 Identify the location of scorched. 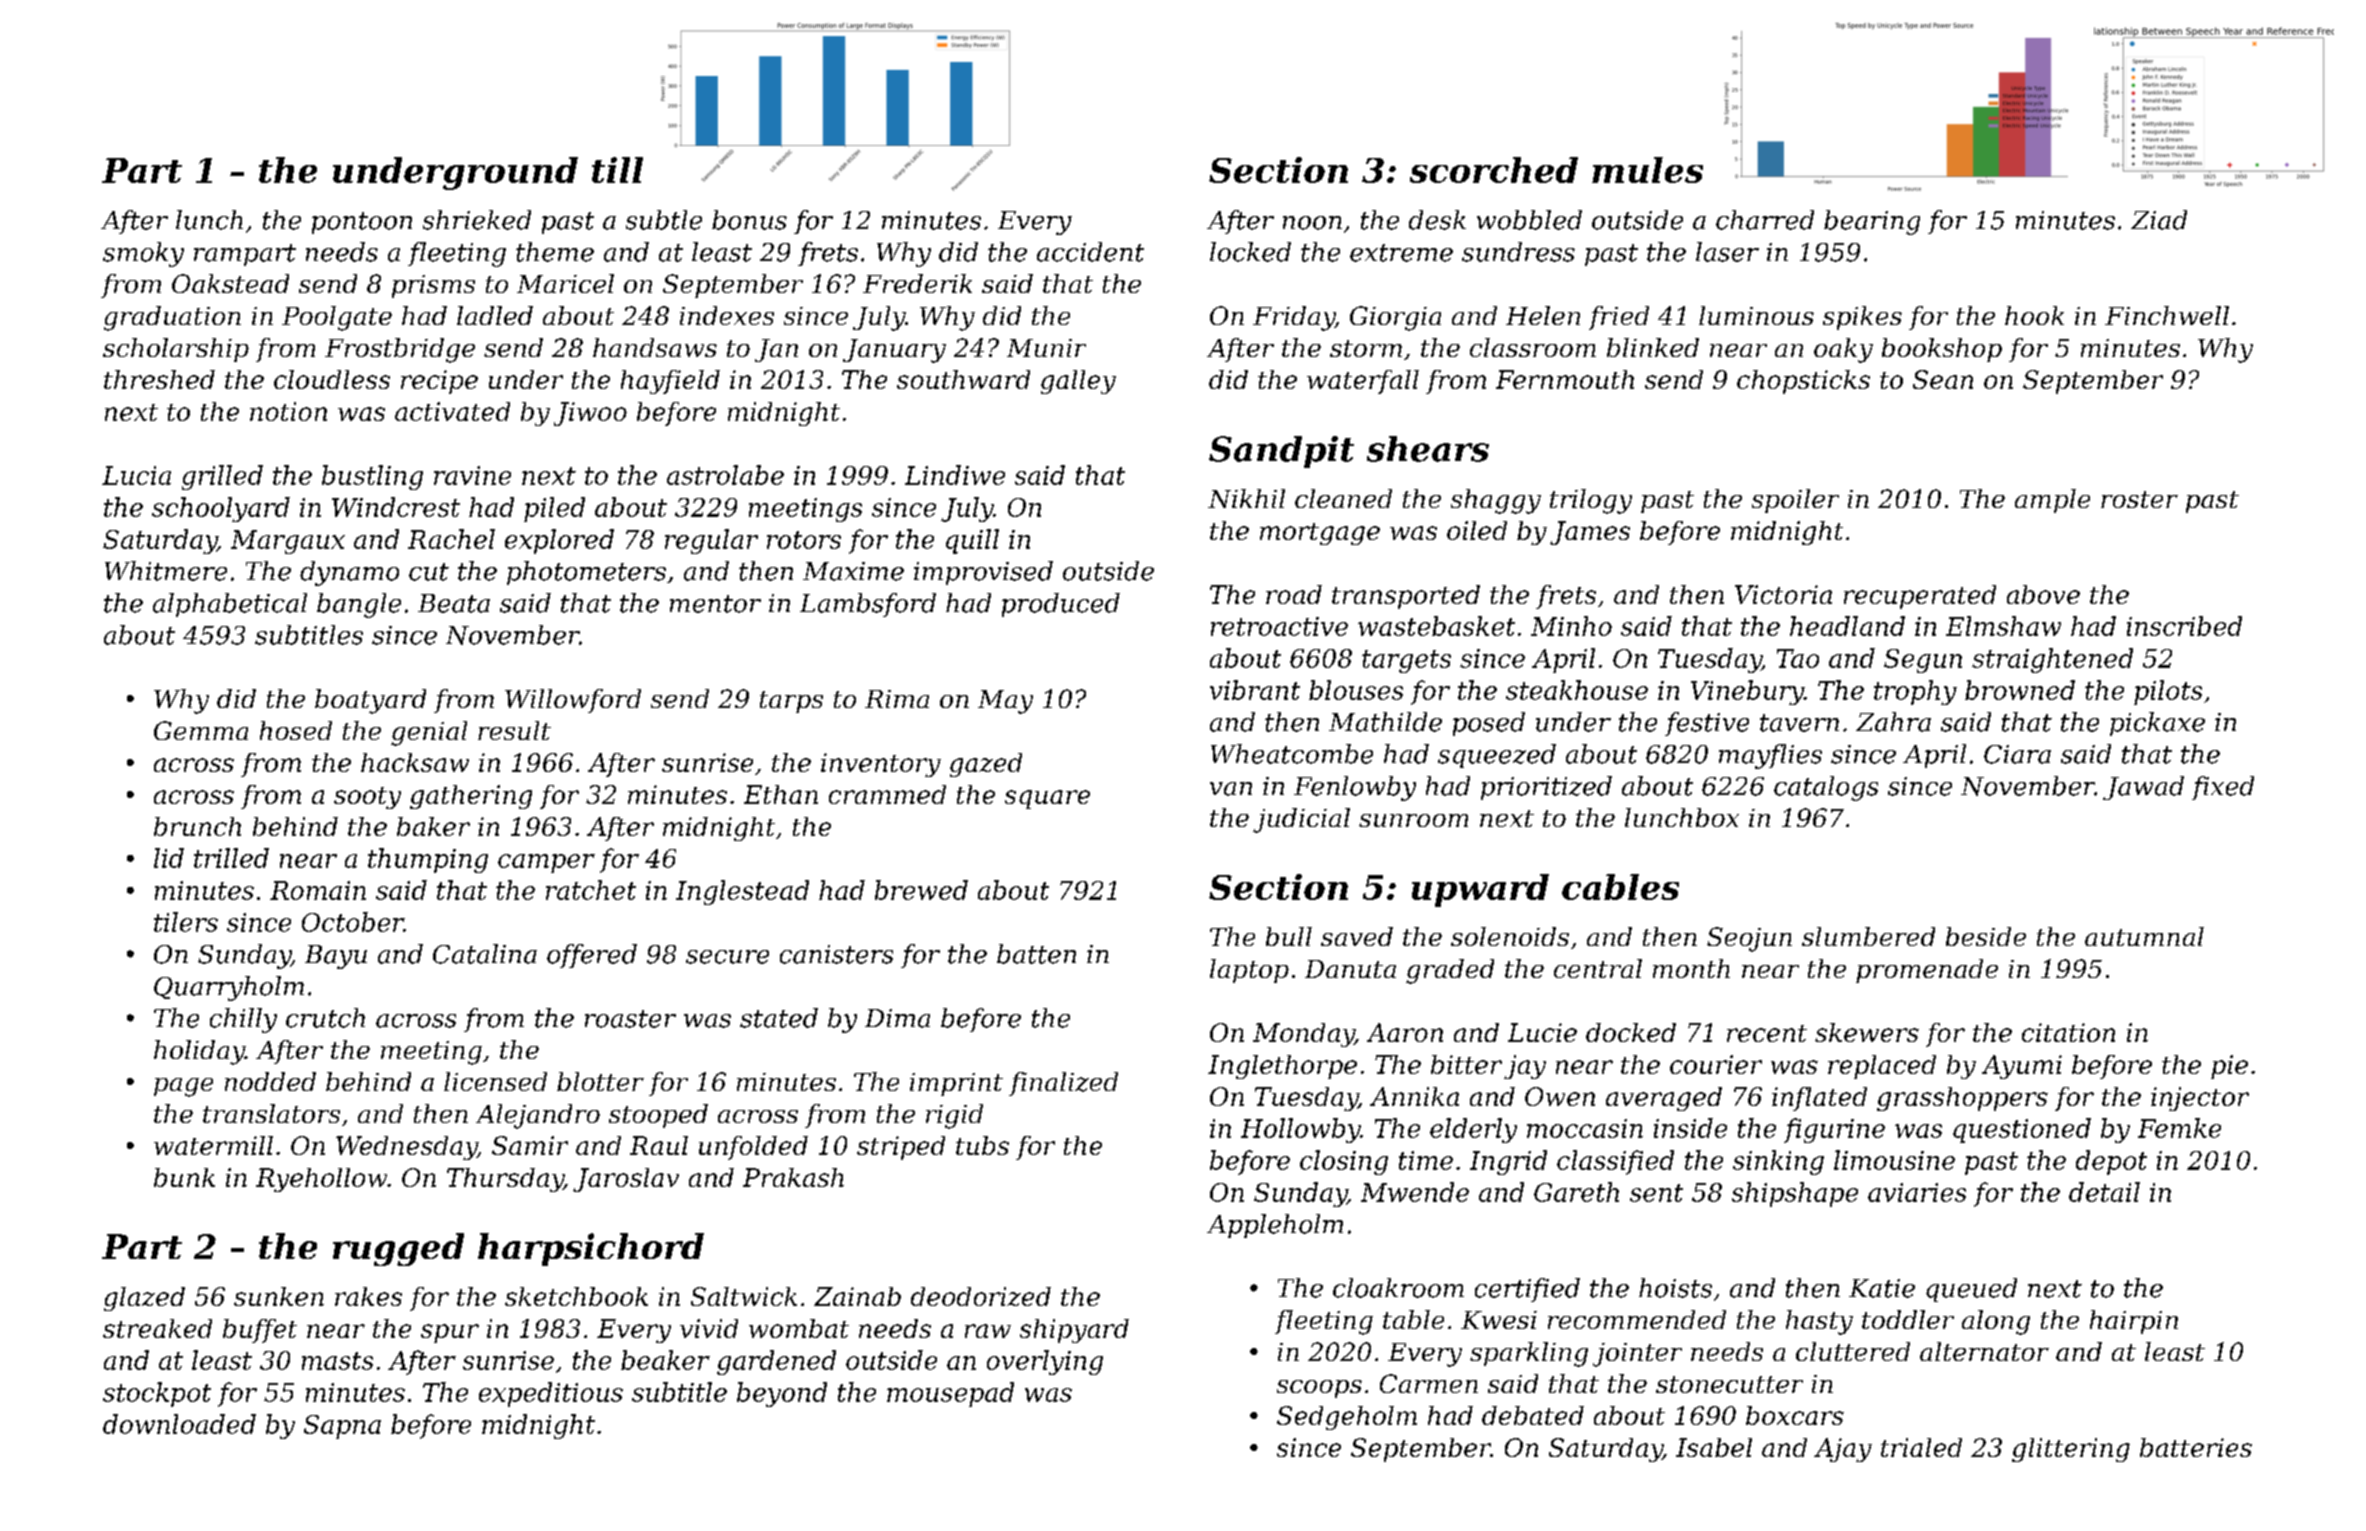
(1494, 170).
